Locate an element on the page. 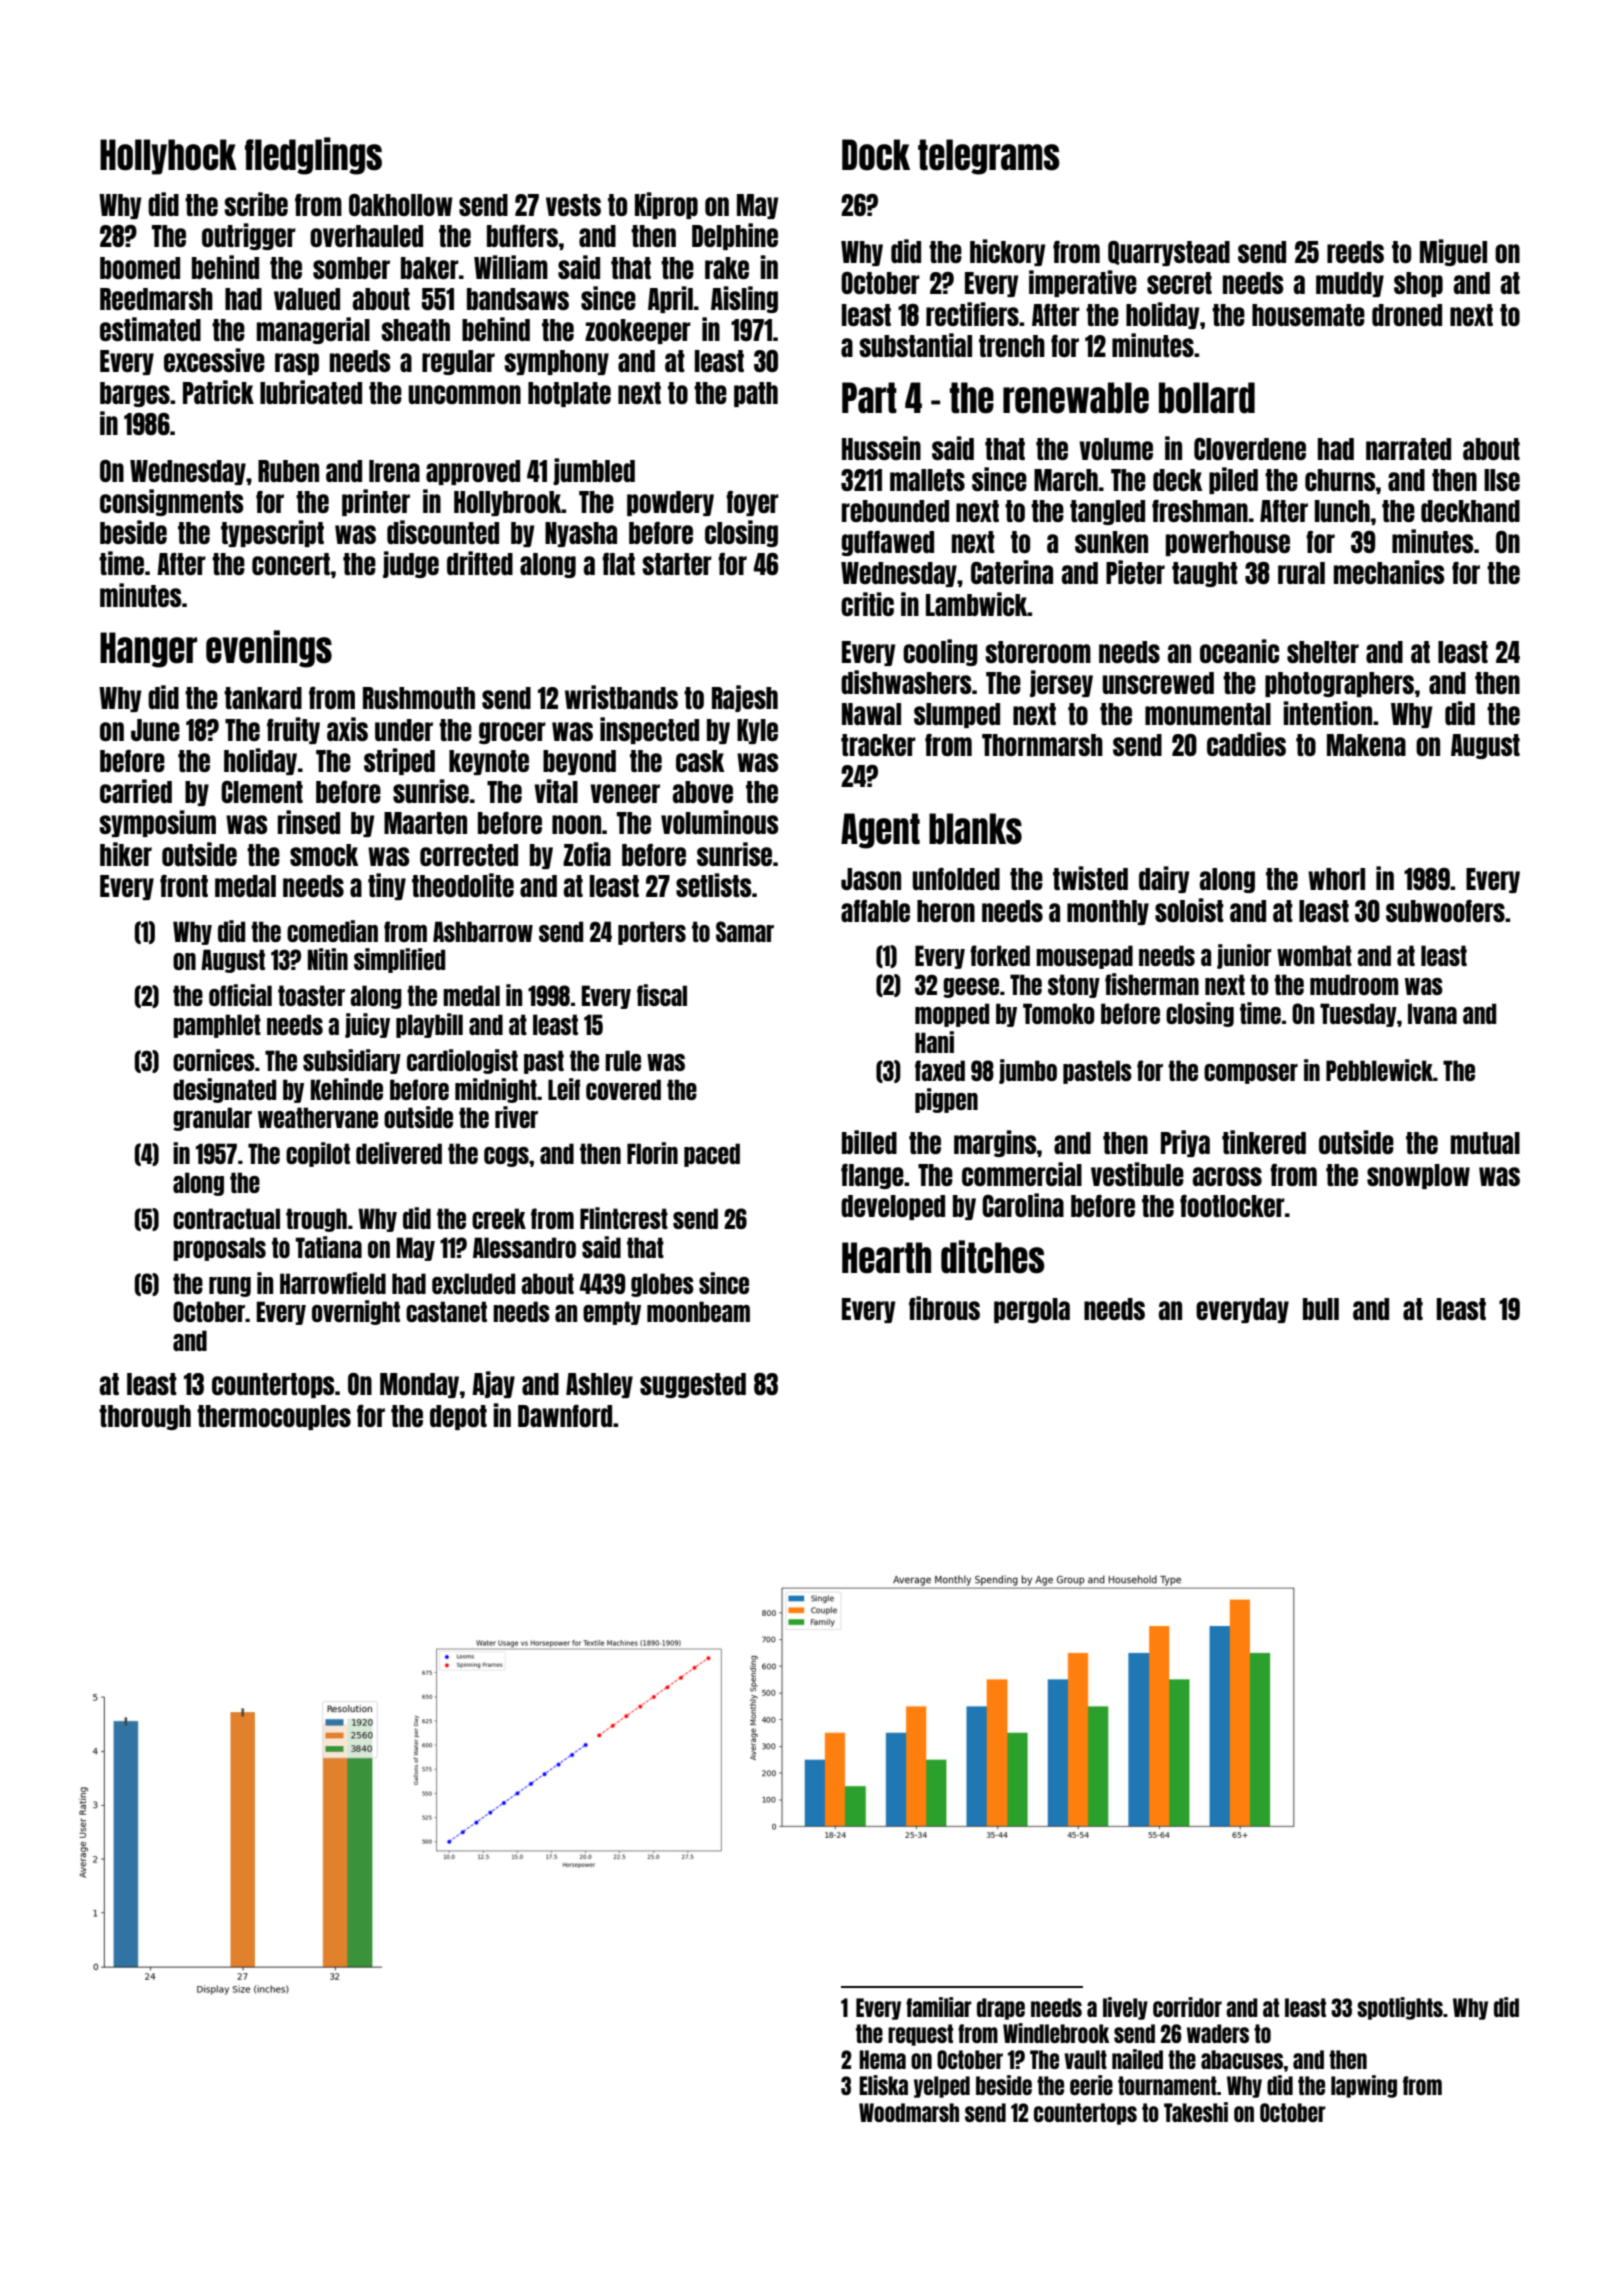 This page has width=1620, height=2292. bull is located at coordinates (1321, 1309).
